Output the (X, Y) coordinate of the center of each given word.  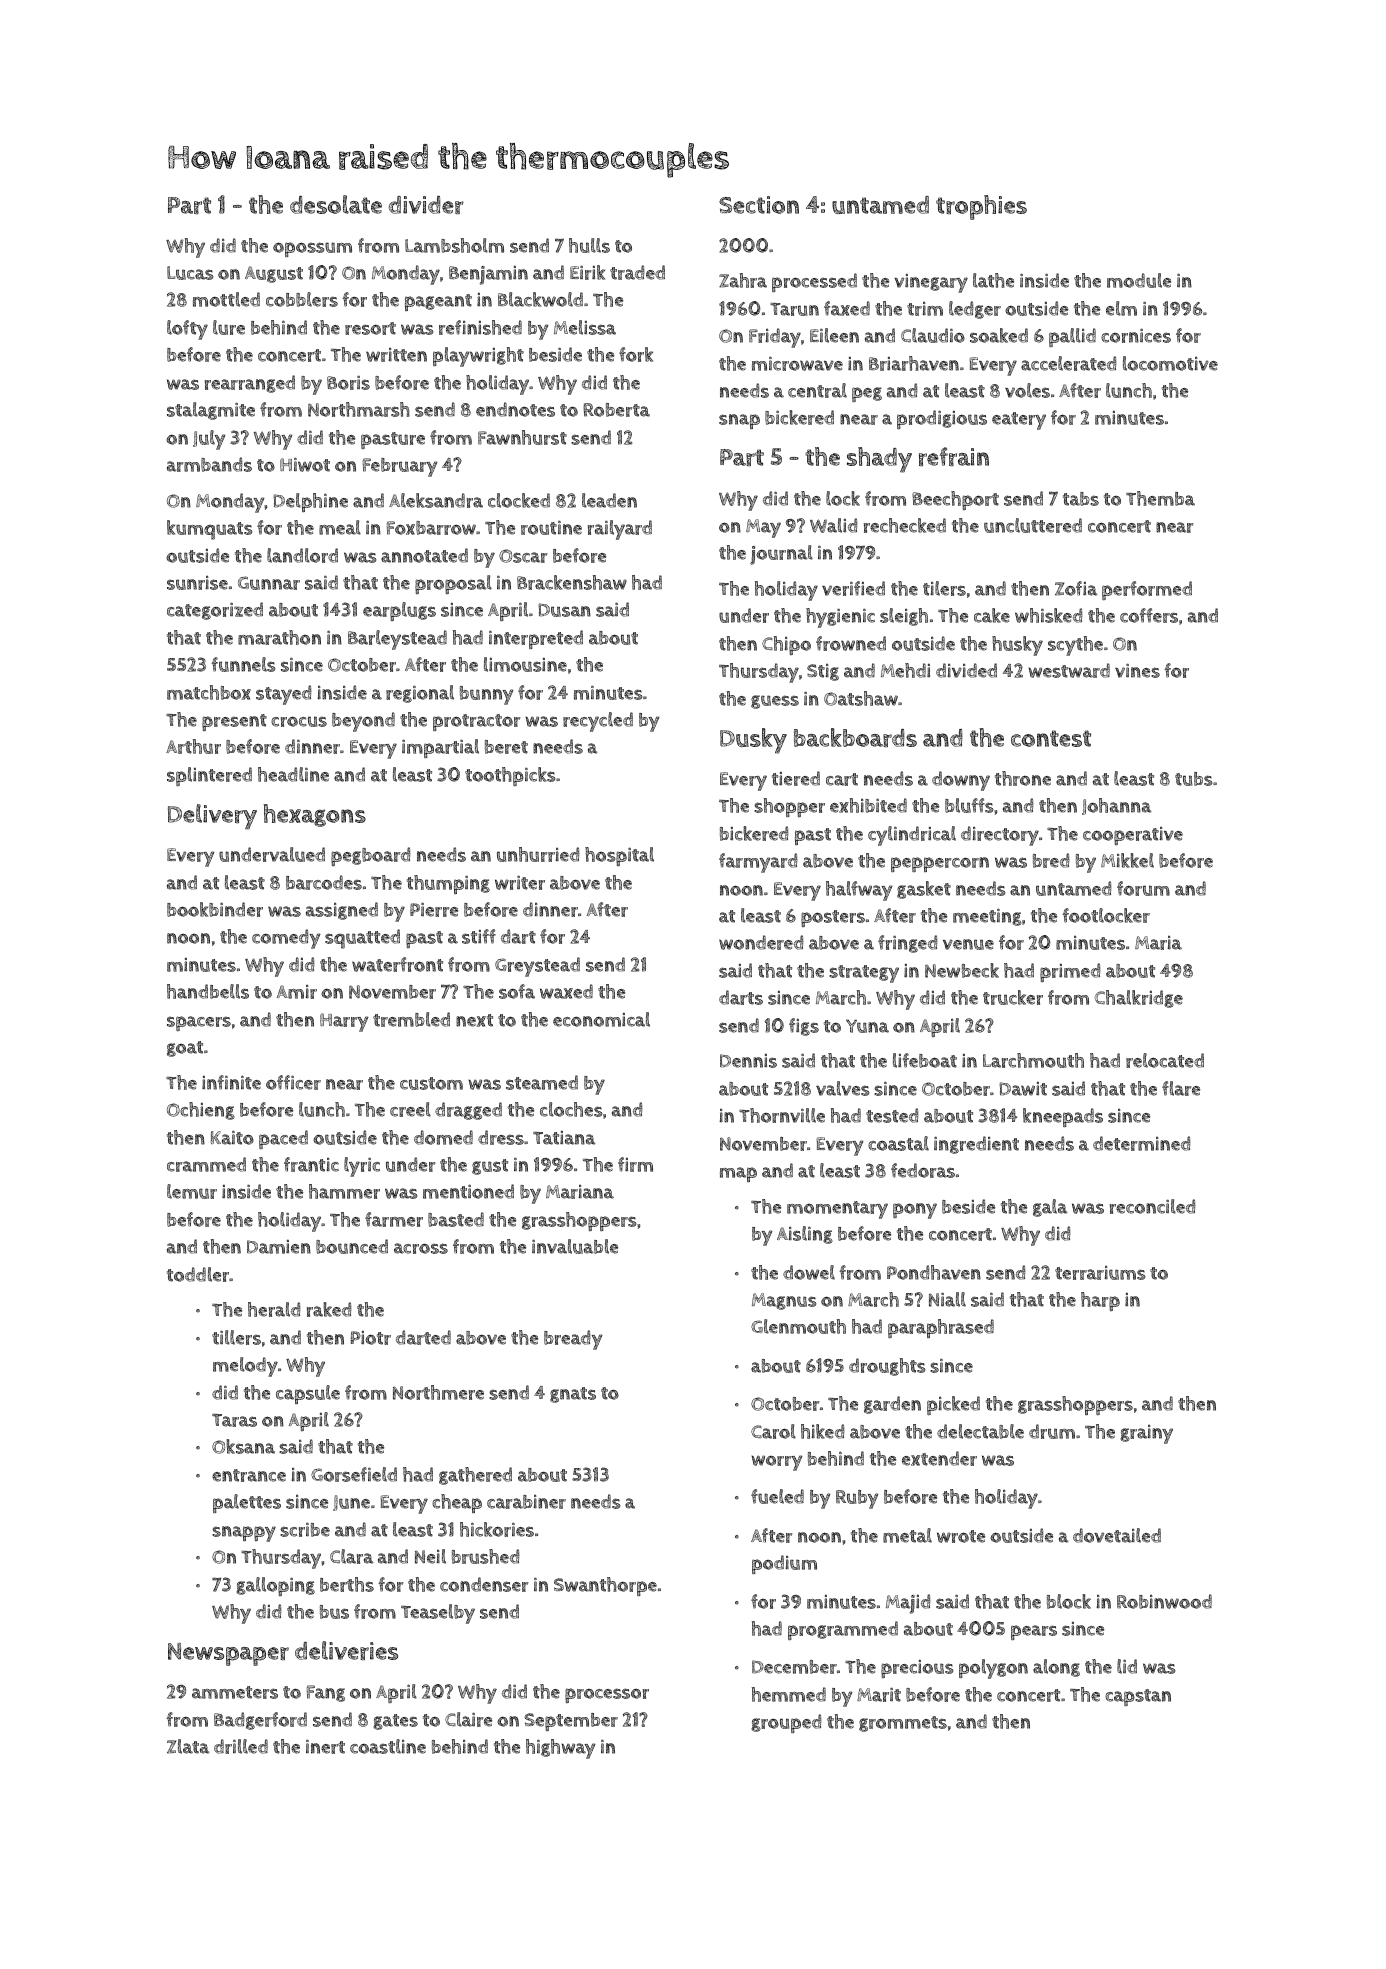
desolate (336, 204)
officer (293, 1082)
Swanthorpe (605, 1586)
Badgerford (260, 1721)
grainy (1146, 1434)
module (1139, 280)
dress (501, 1137)
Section (759, 205)
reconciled (1152, 1206)
